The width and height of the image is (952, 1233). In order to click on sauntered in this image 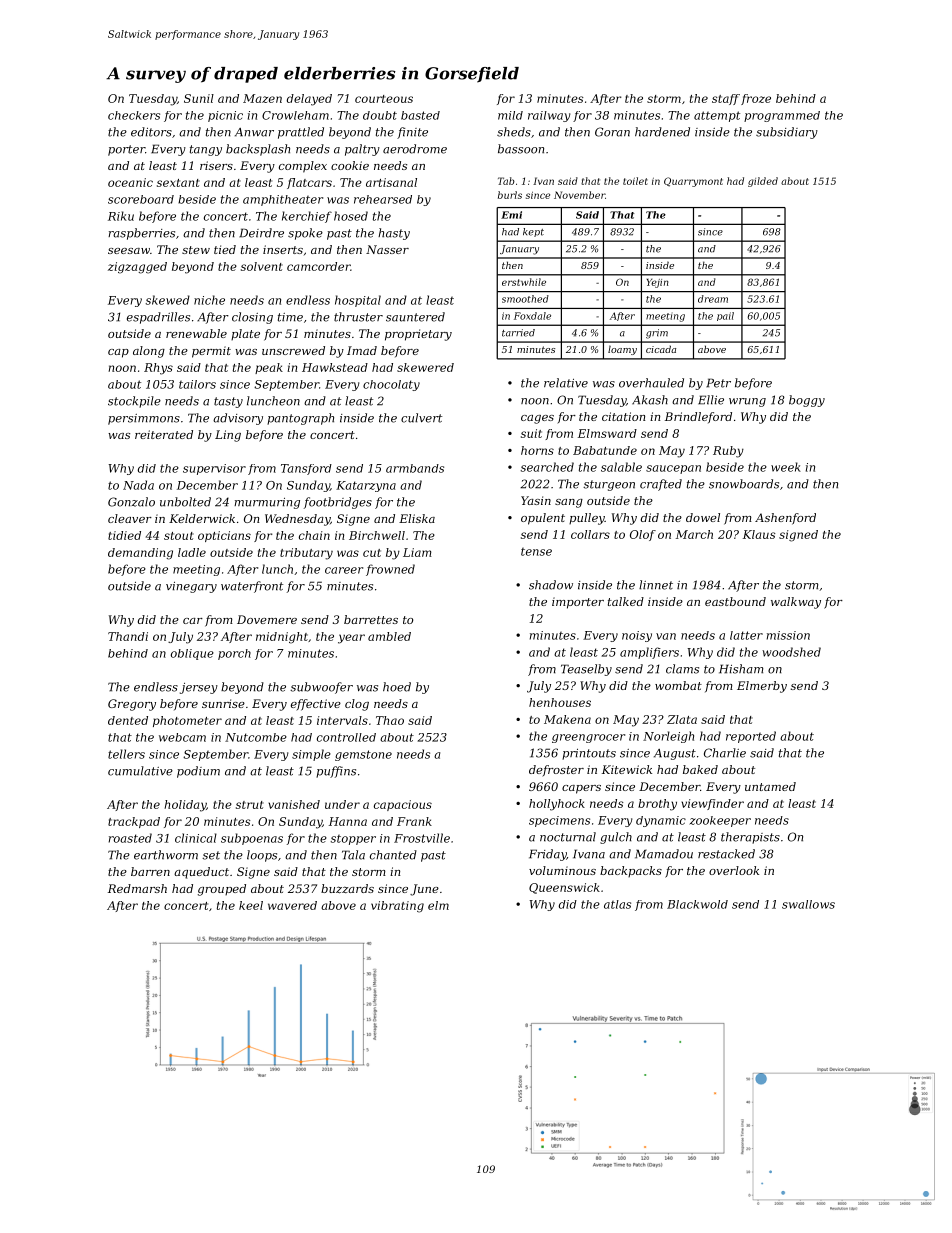, I will do `click(415, 317)`.
